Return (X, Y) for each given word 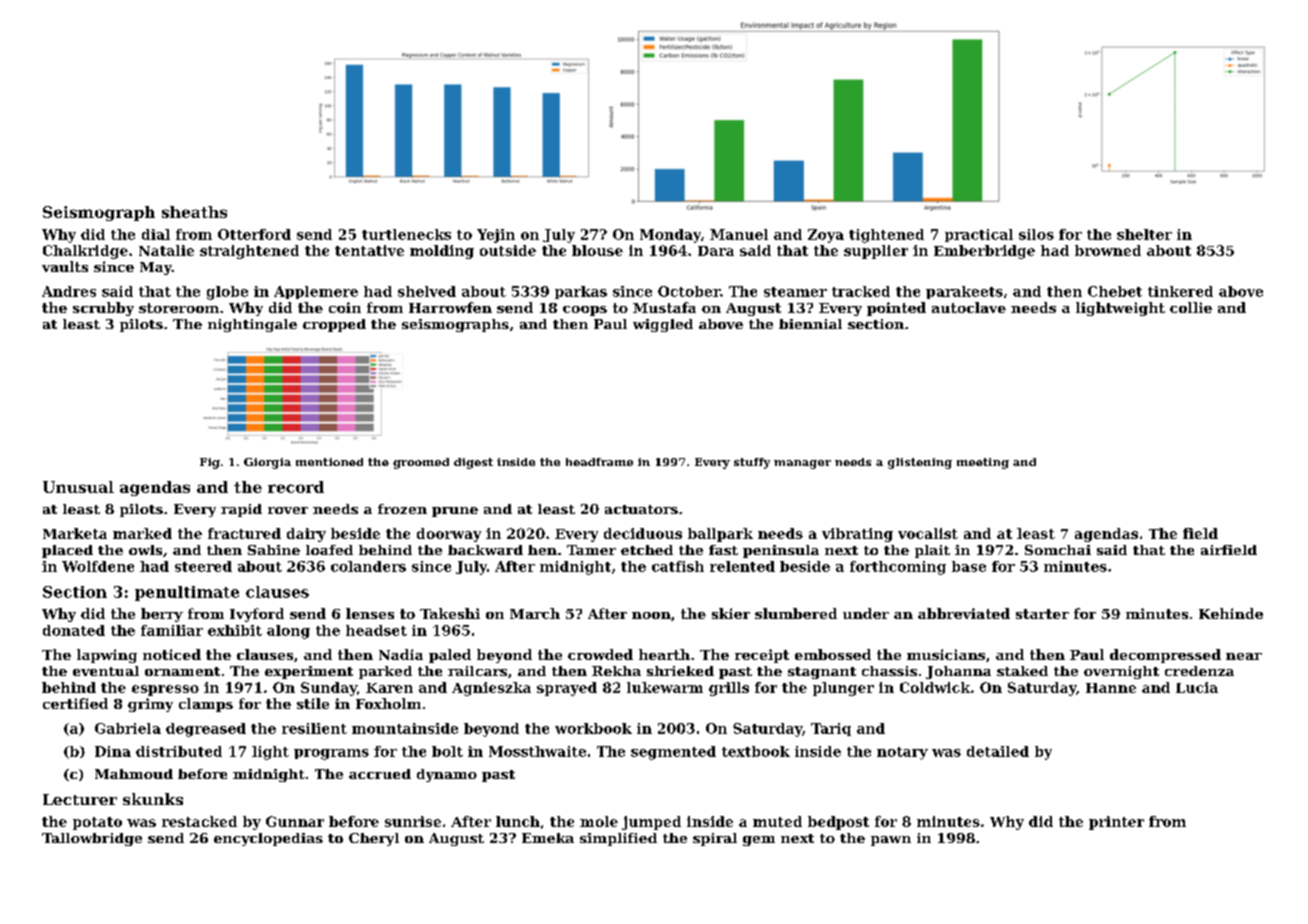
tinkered (1180, 291)
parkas (581, 292)
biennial (810, 324)
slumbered (796, 613)
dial (156, 234)
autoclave (969, 307)
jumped (651, 823)
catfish (678, 566)
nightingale (252, 325)
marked (142, 533)
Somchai (1058, 550)
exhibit (235, 630)
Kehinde (1231, 613)
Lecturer (80, 799)
